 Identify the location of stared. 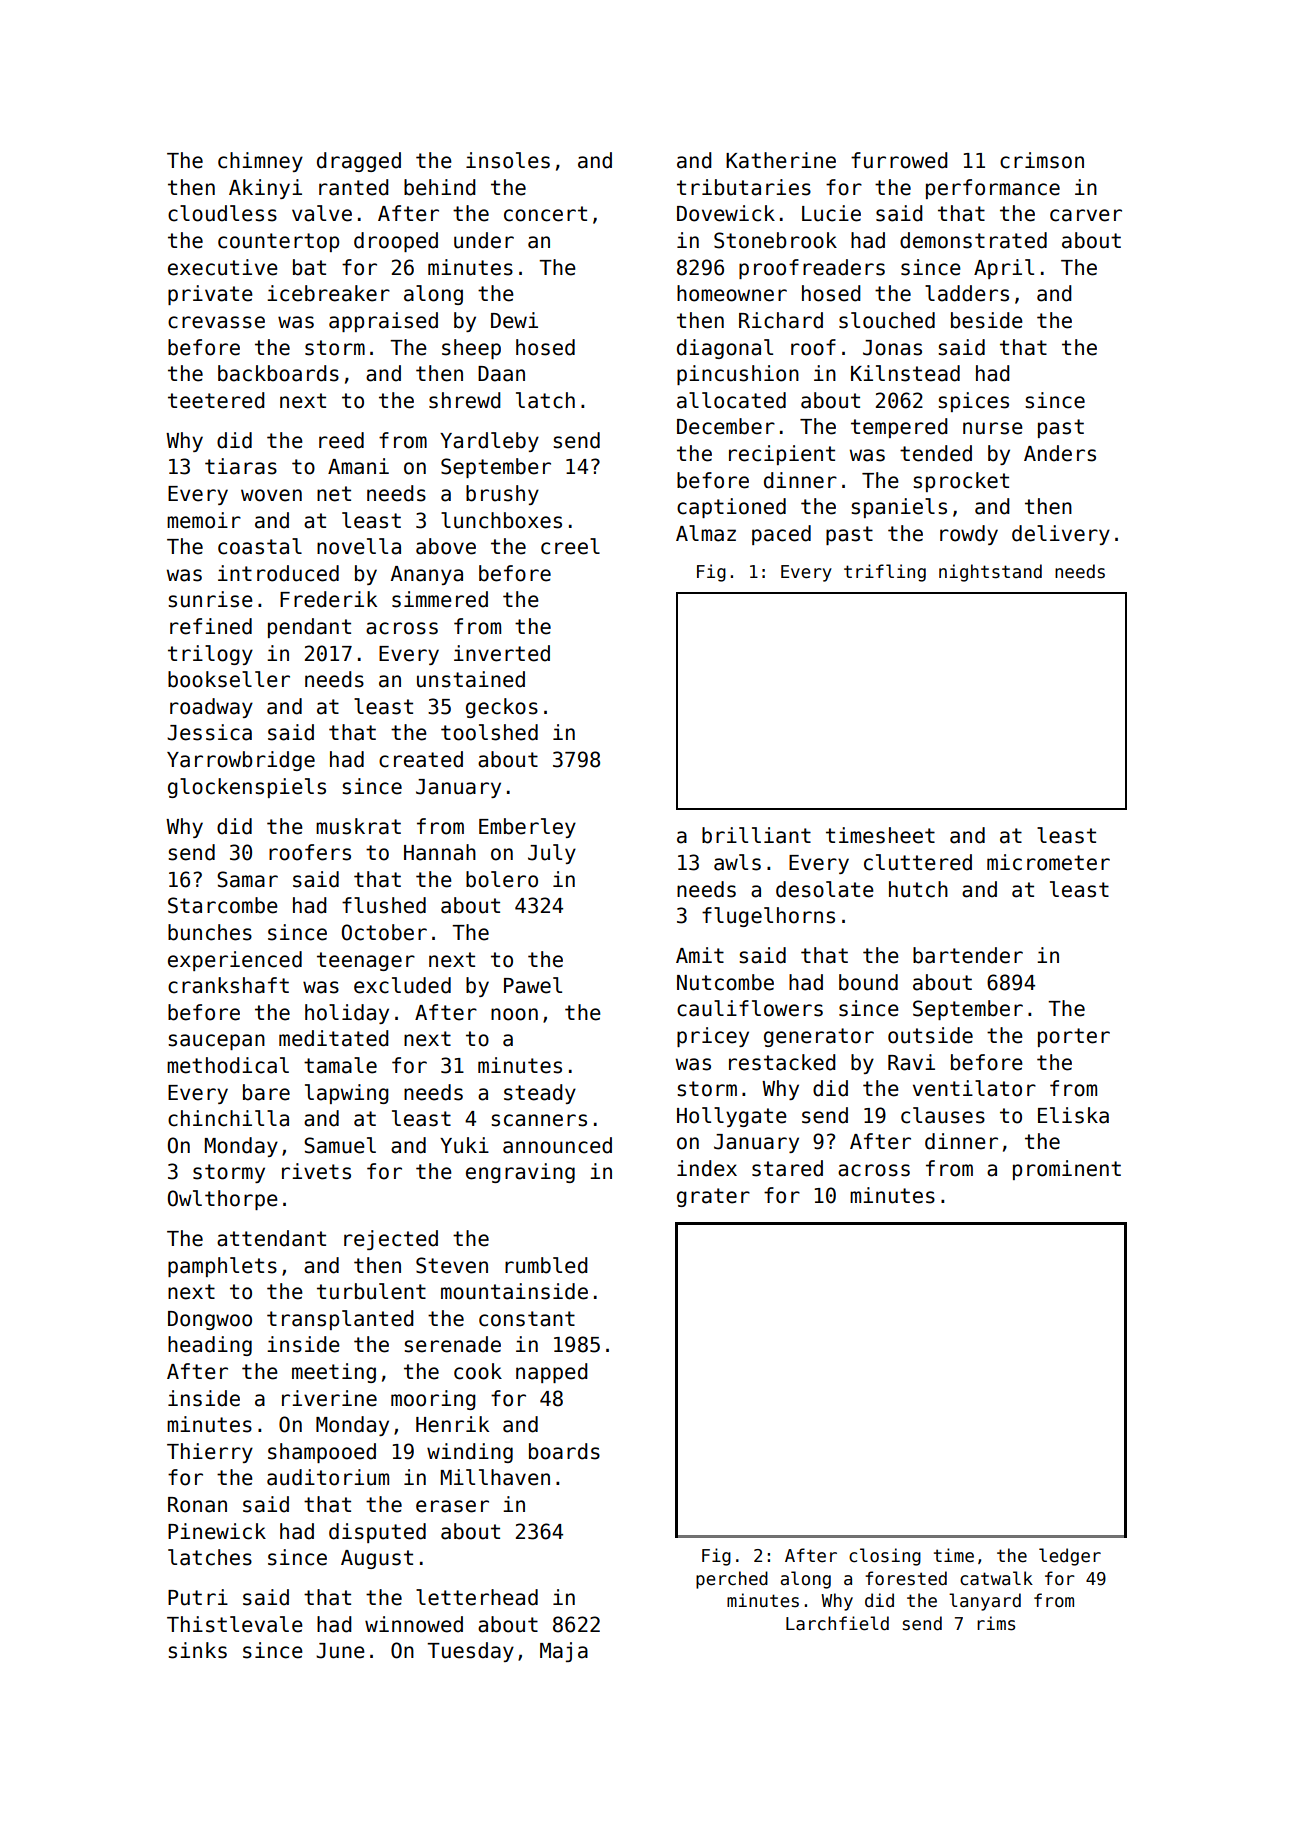
(787, 1168).
